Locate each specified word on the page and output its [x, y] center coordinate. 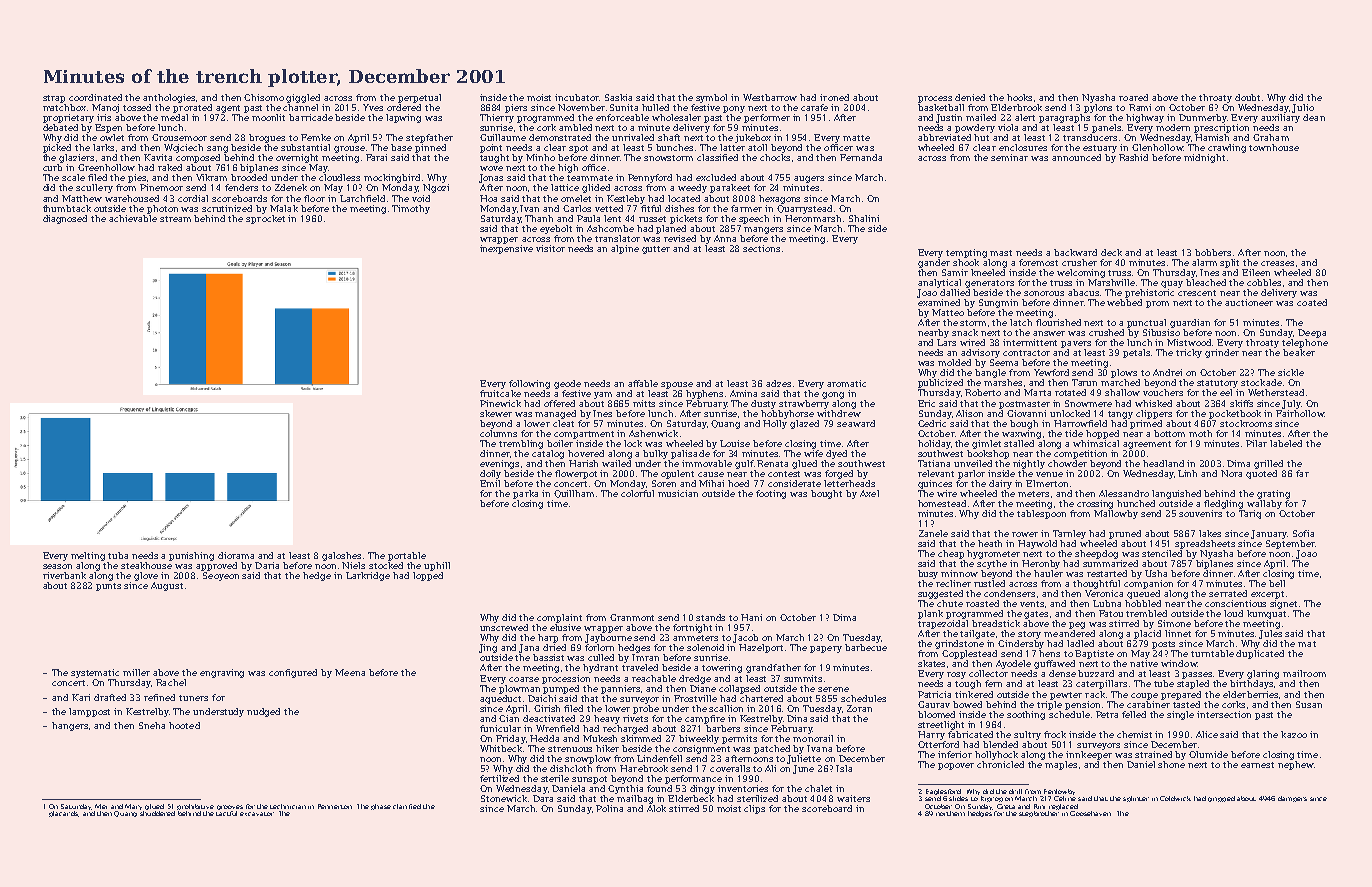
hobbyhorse [787, 414]
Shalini [864, 218]
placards [63, 814]
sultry [1027, 735]
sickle [1291, 372]
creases [1277, 263]
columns [498, 433]
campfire [705, 719]
